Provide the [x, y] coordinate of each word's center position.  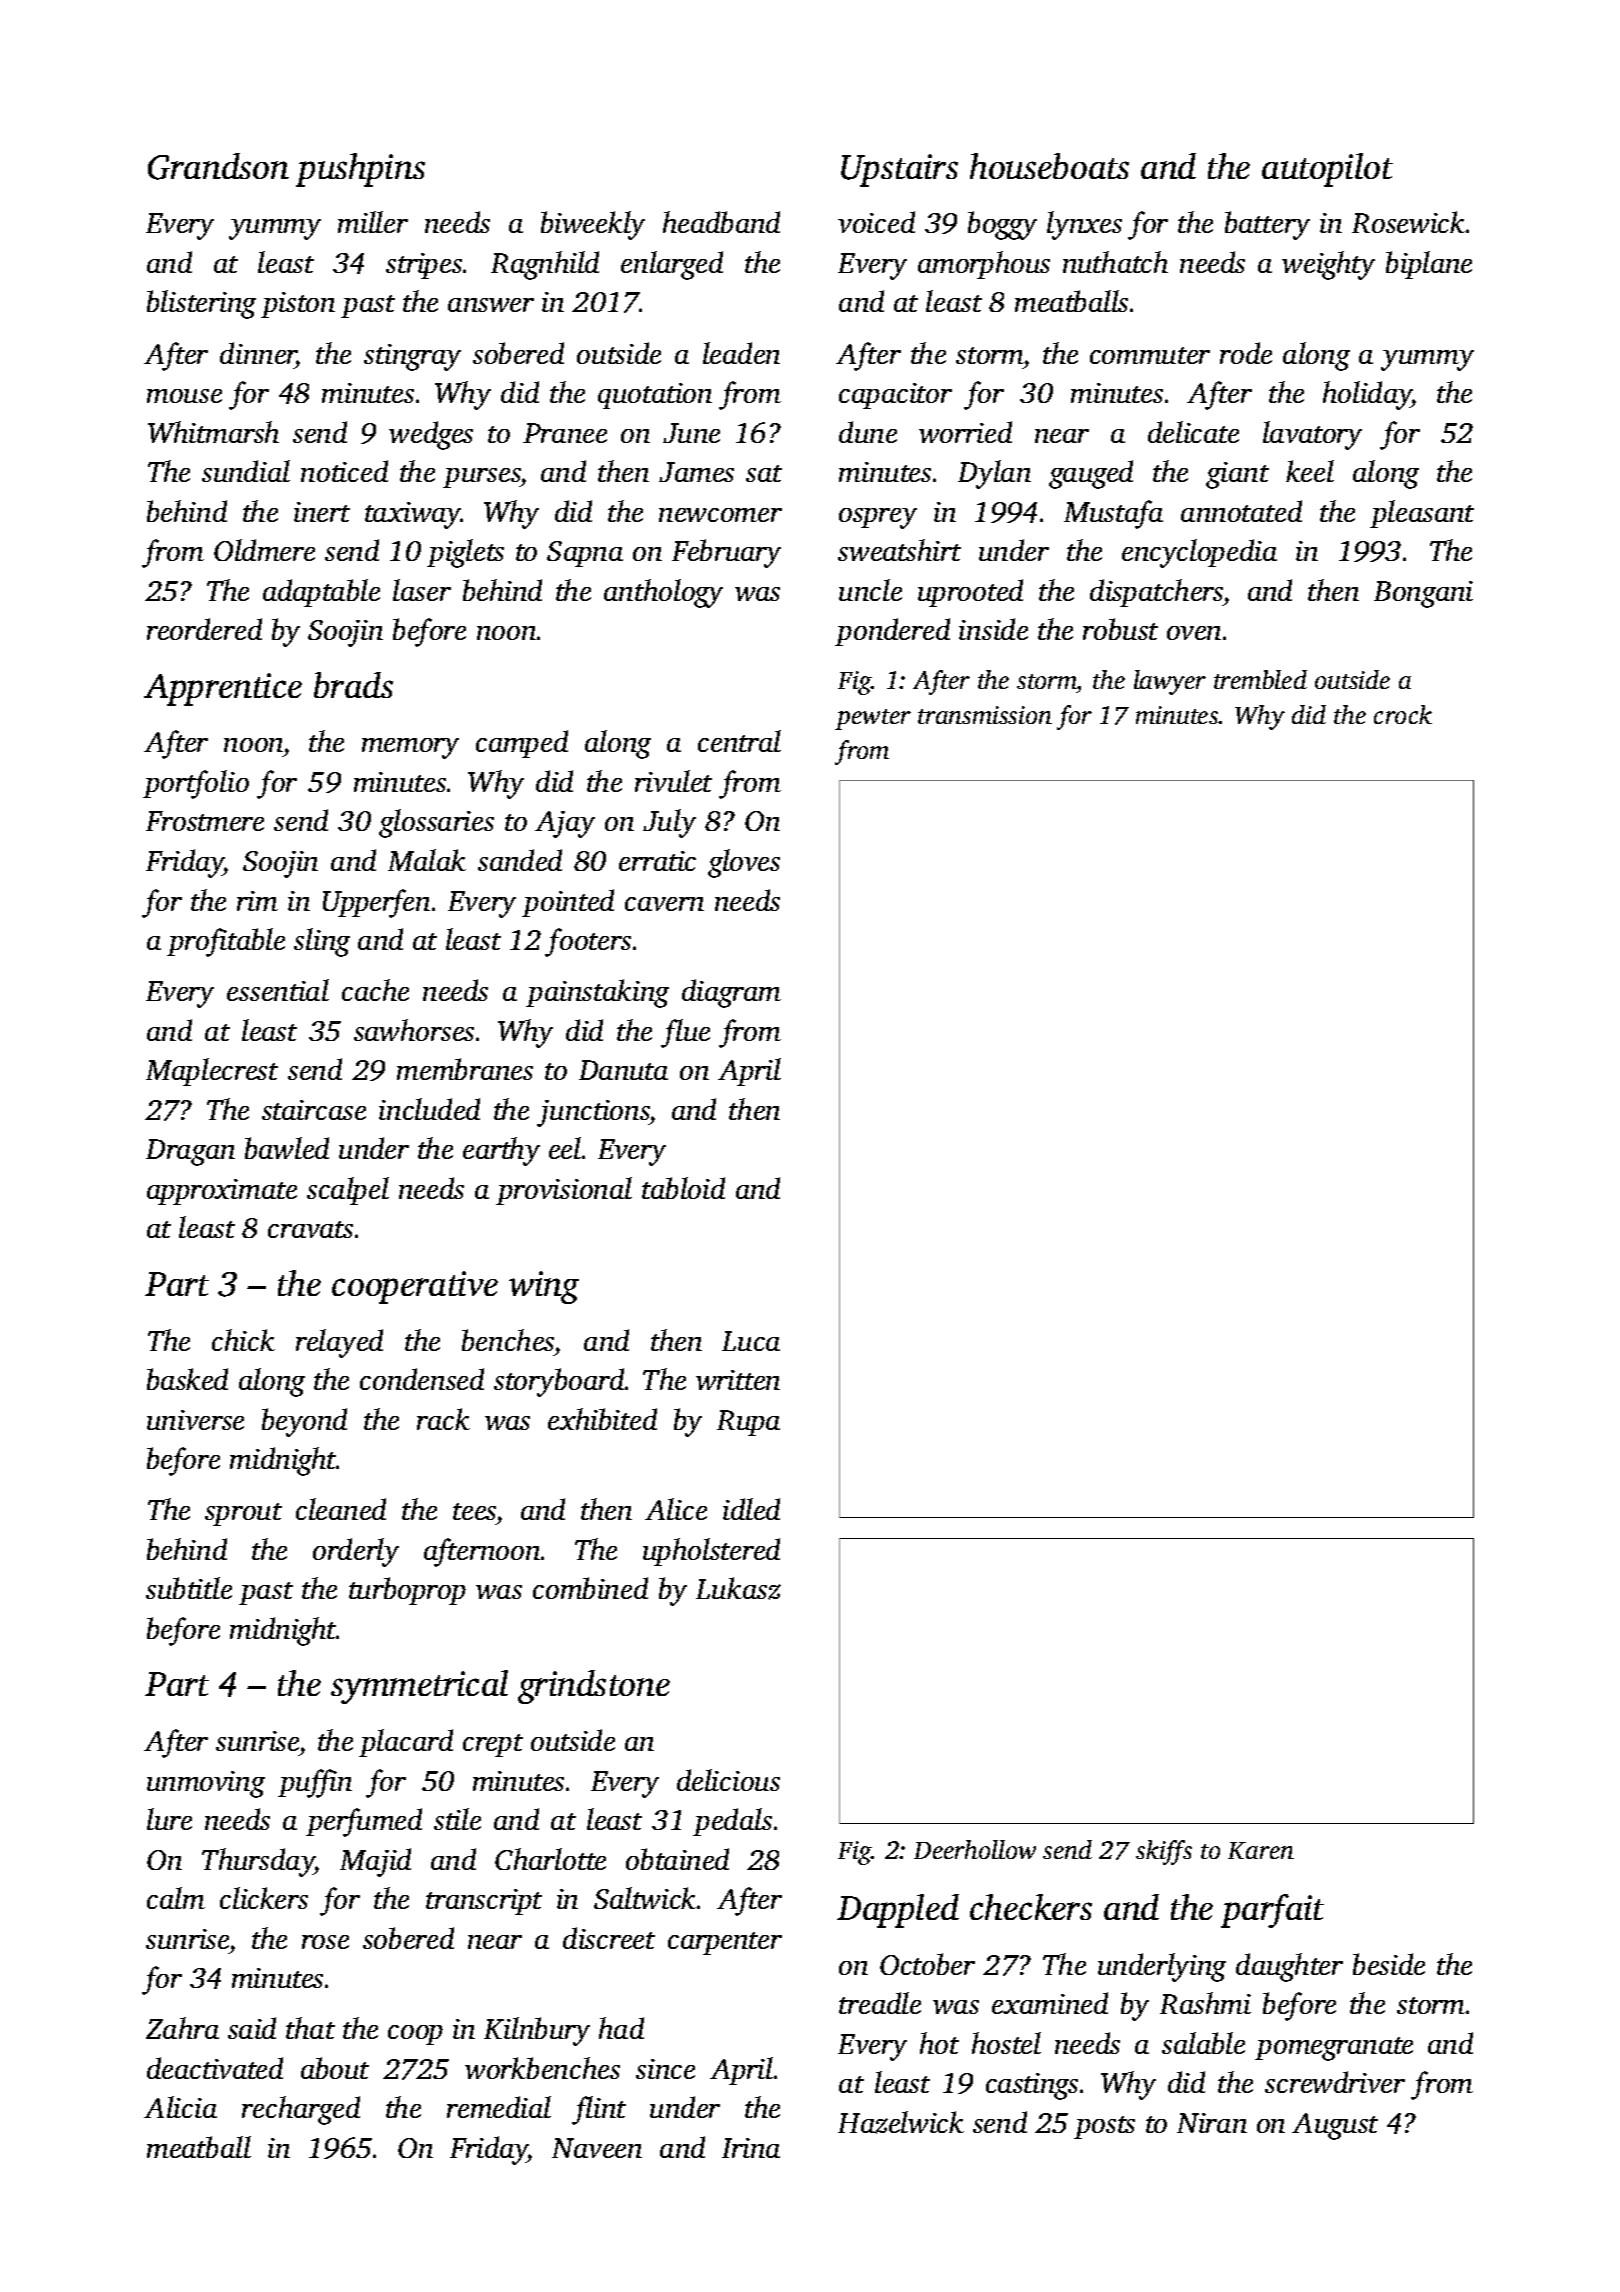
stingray [412, 357]
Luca [751, 1341]
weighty [1328, 265]
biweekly [593, 225]
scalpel [348, 1191]
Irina [751, 2148]
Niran [1212, 2123]
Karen [1261, 1850]
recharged [301, 2110]
